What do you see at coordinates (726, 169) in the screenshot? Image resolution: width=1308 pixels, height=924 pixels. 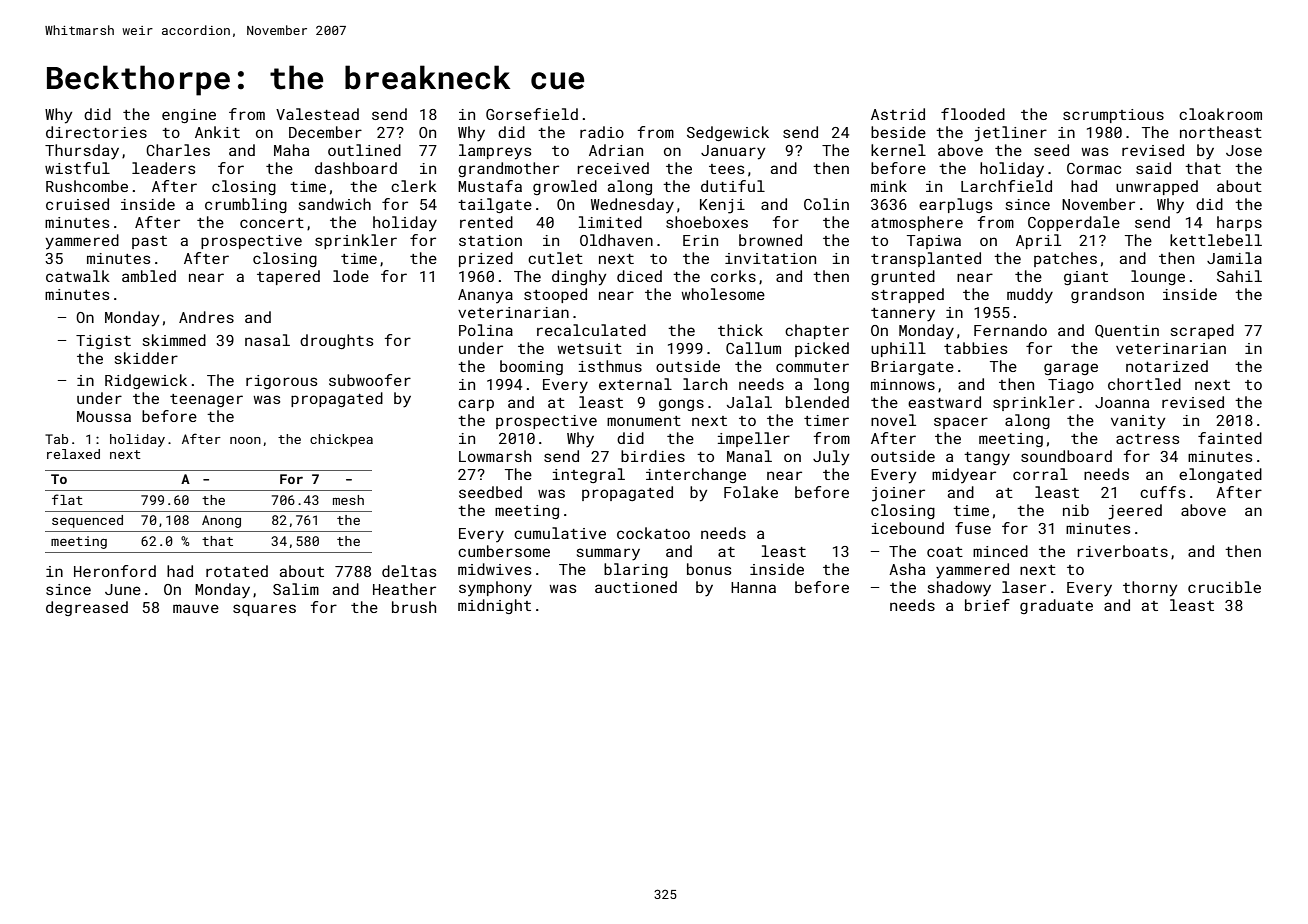 I see `tees` at bounding box center [726, 169].
